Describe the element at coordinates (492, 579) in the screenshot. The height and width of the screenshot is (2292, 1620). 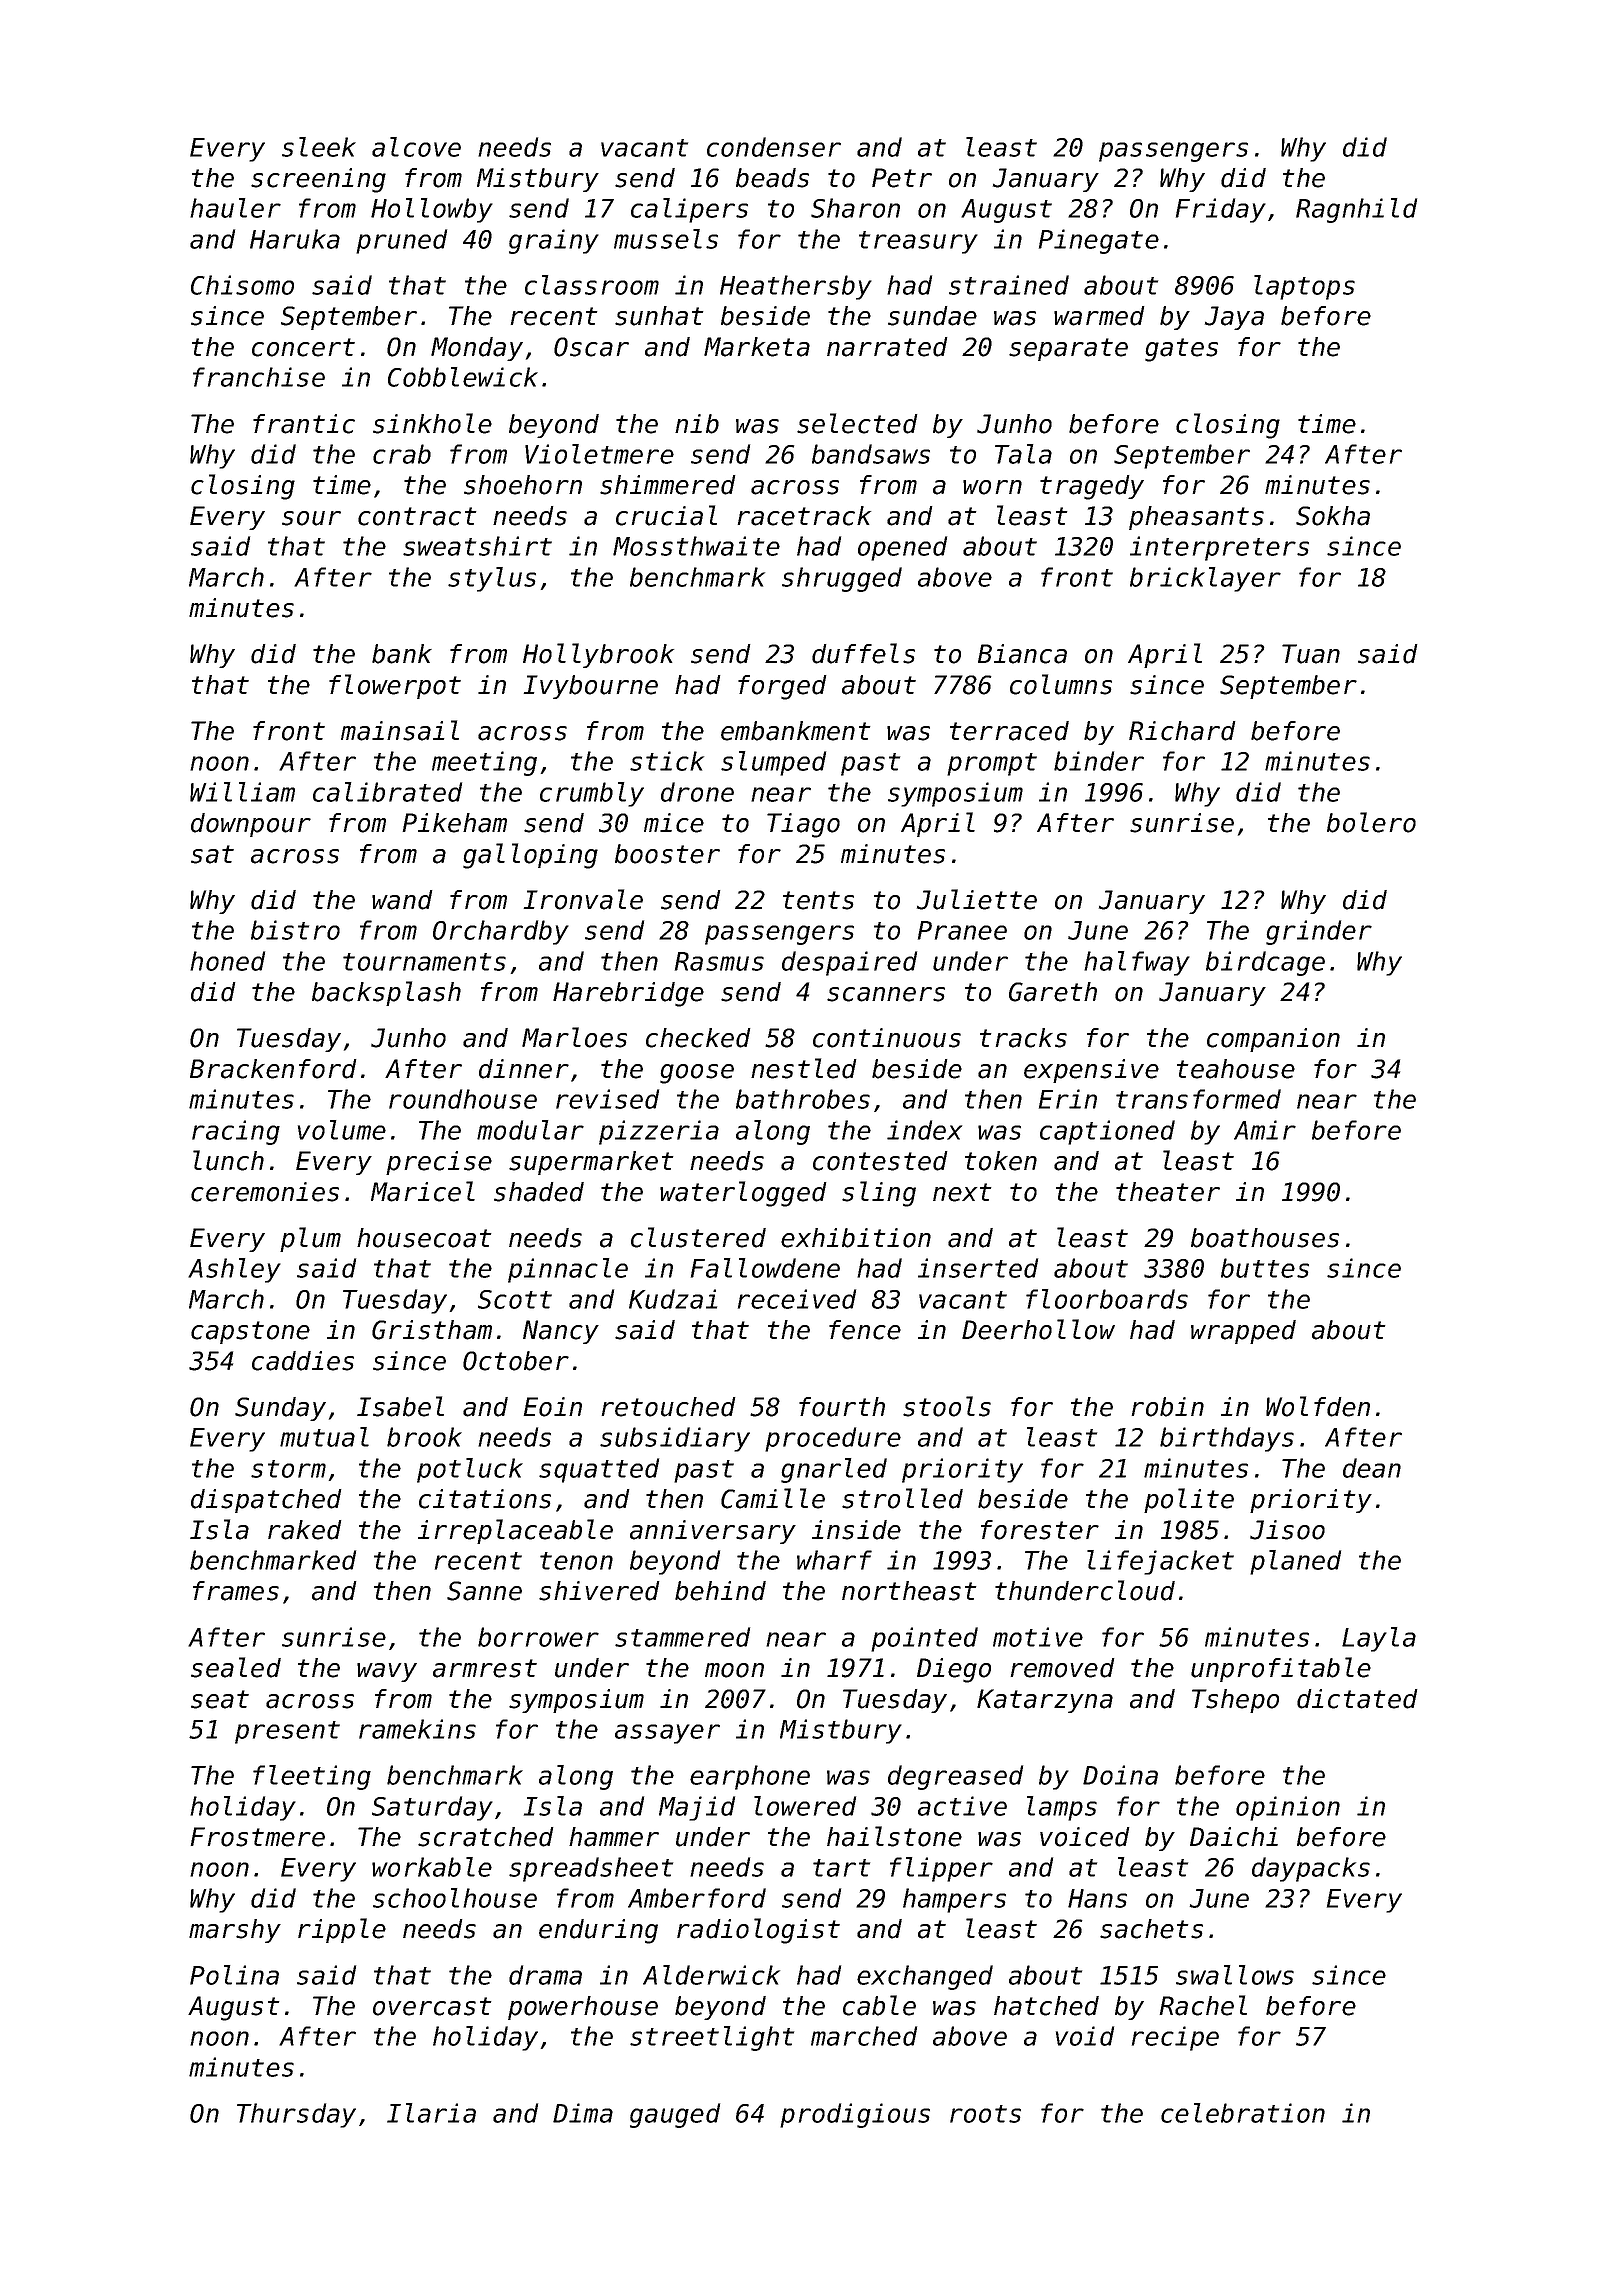
I see `stylus` at that location.
